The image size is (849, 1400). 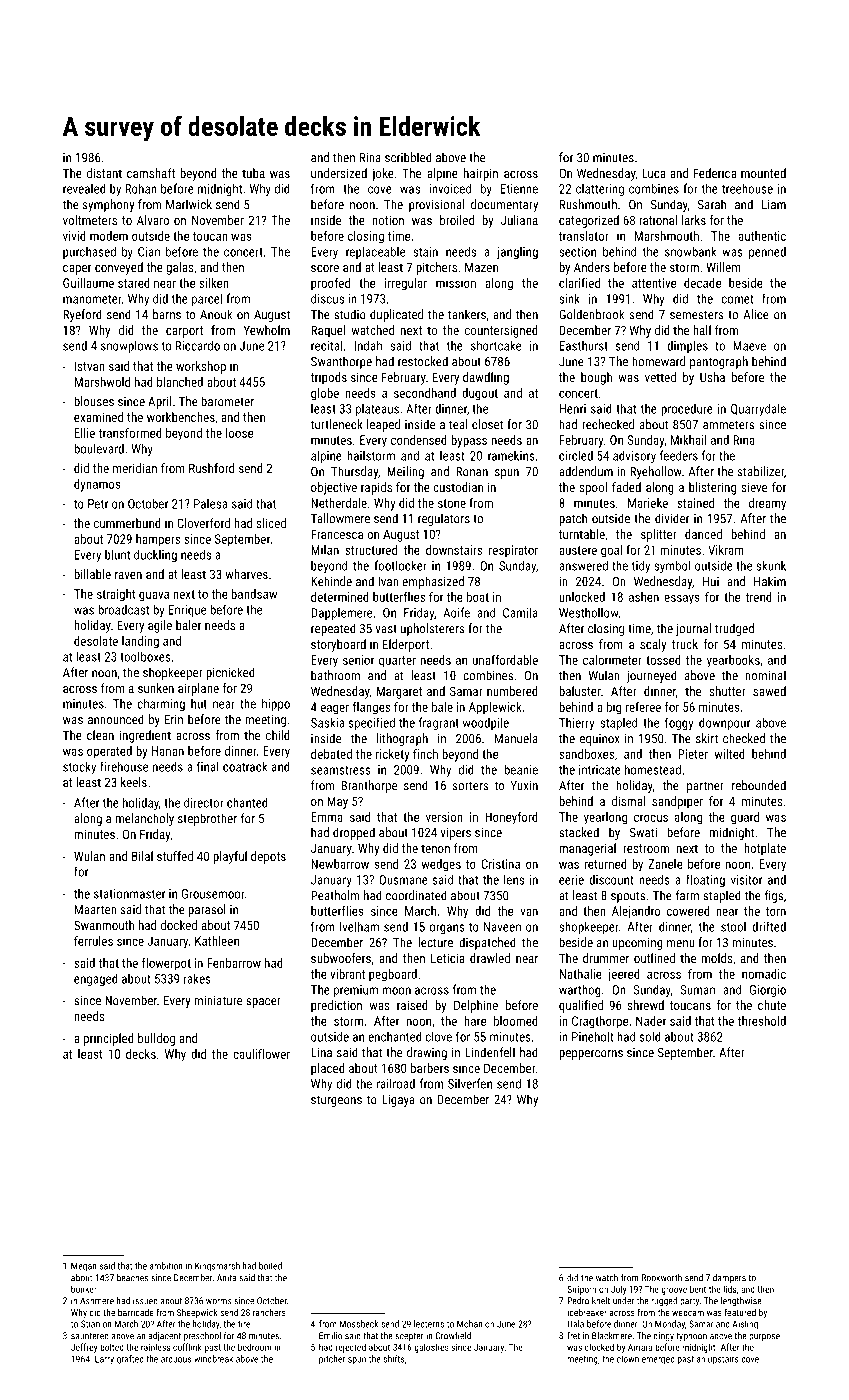 I want to click on circled, so click(x=576, y=455).
